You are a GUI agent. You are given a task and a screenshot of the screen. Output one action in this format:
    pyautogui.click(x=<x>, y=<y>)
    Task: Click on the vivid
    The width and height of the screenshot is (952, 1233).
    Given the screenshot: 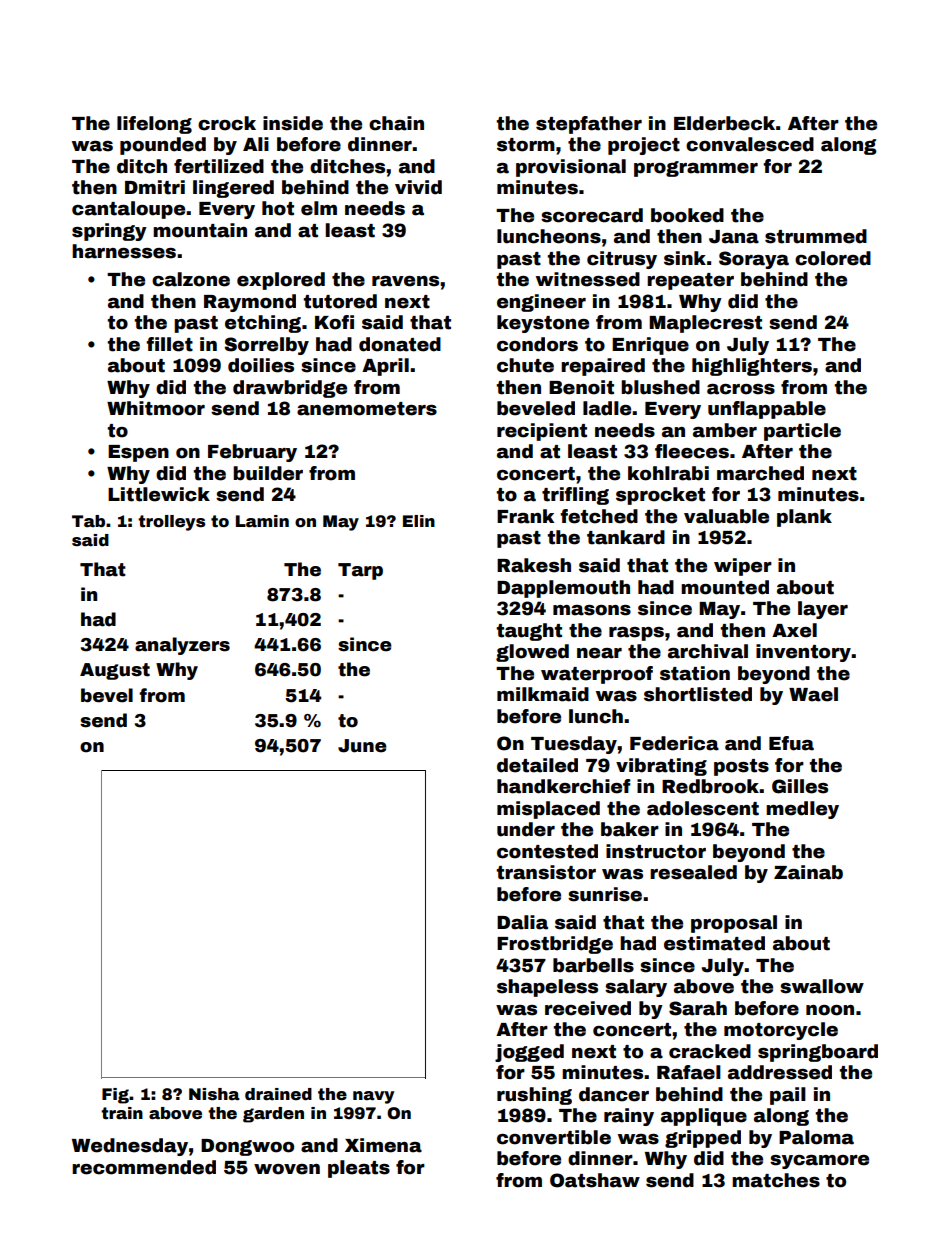 What is the action you would take?
    pyautogui.click(x=418, y=187)
